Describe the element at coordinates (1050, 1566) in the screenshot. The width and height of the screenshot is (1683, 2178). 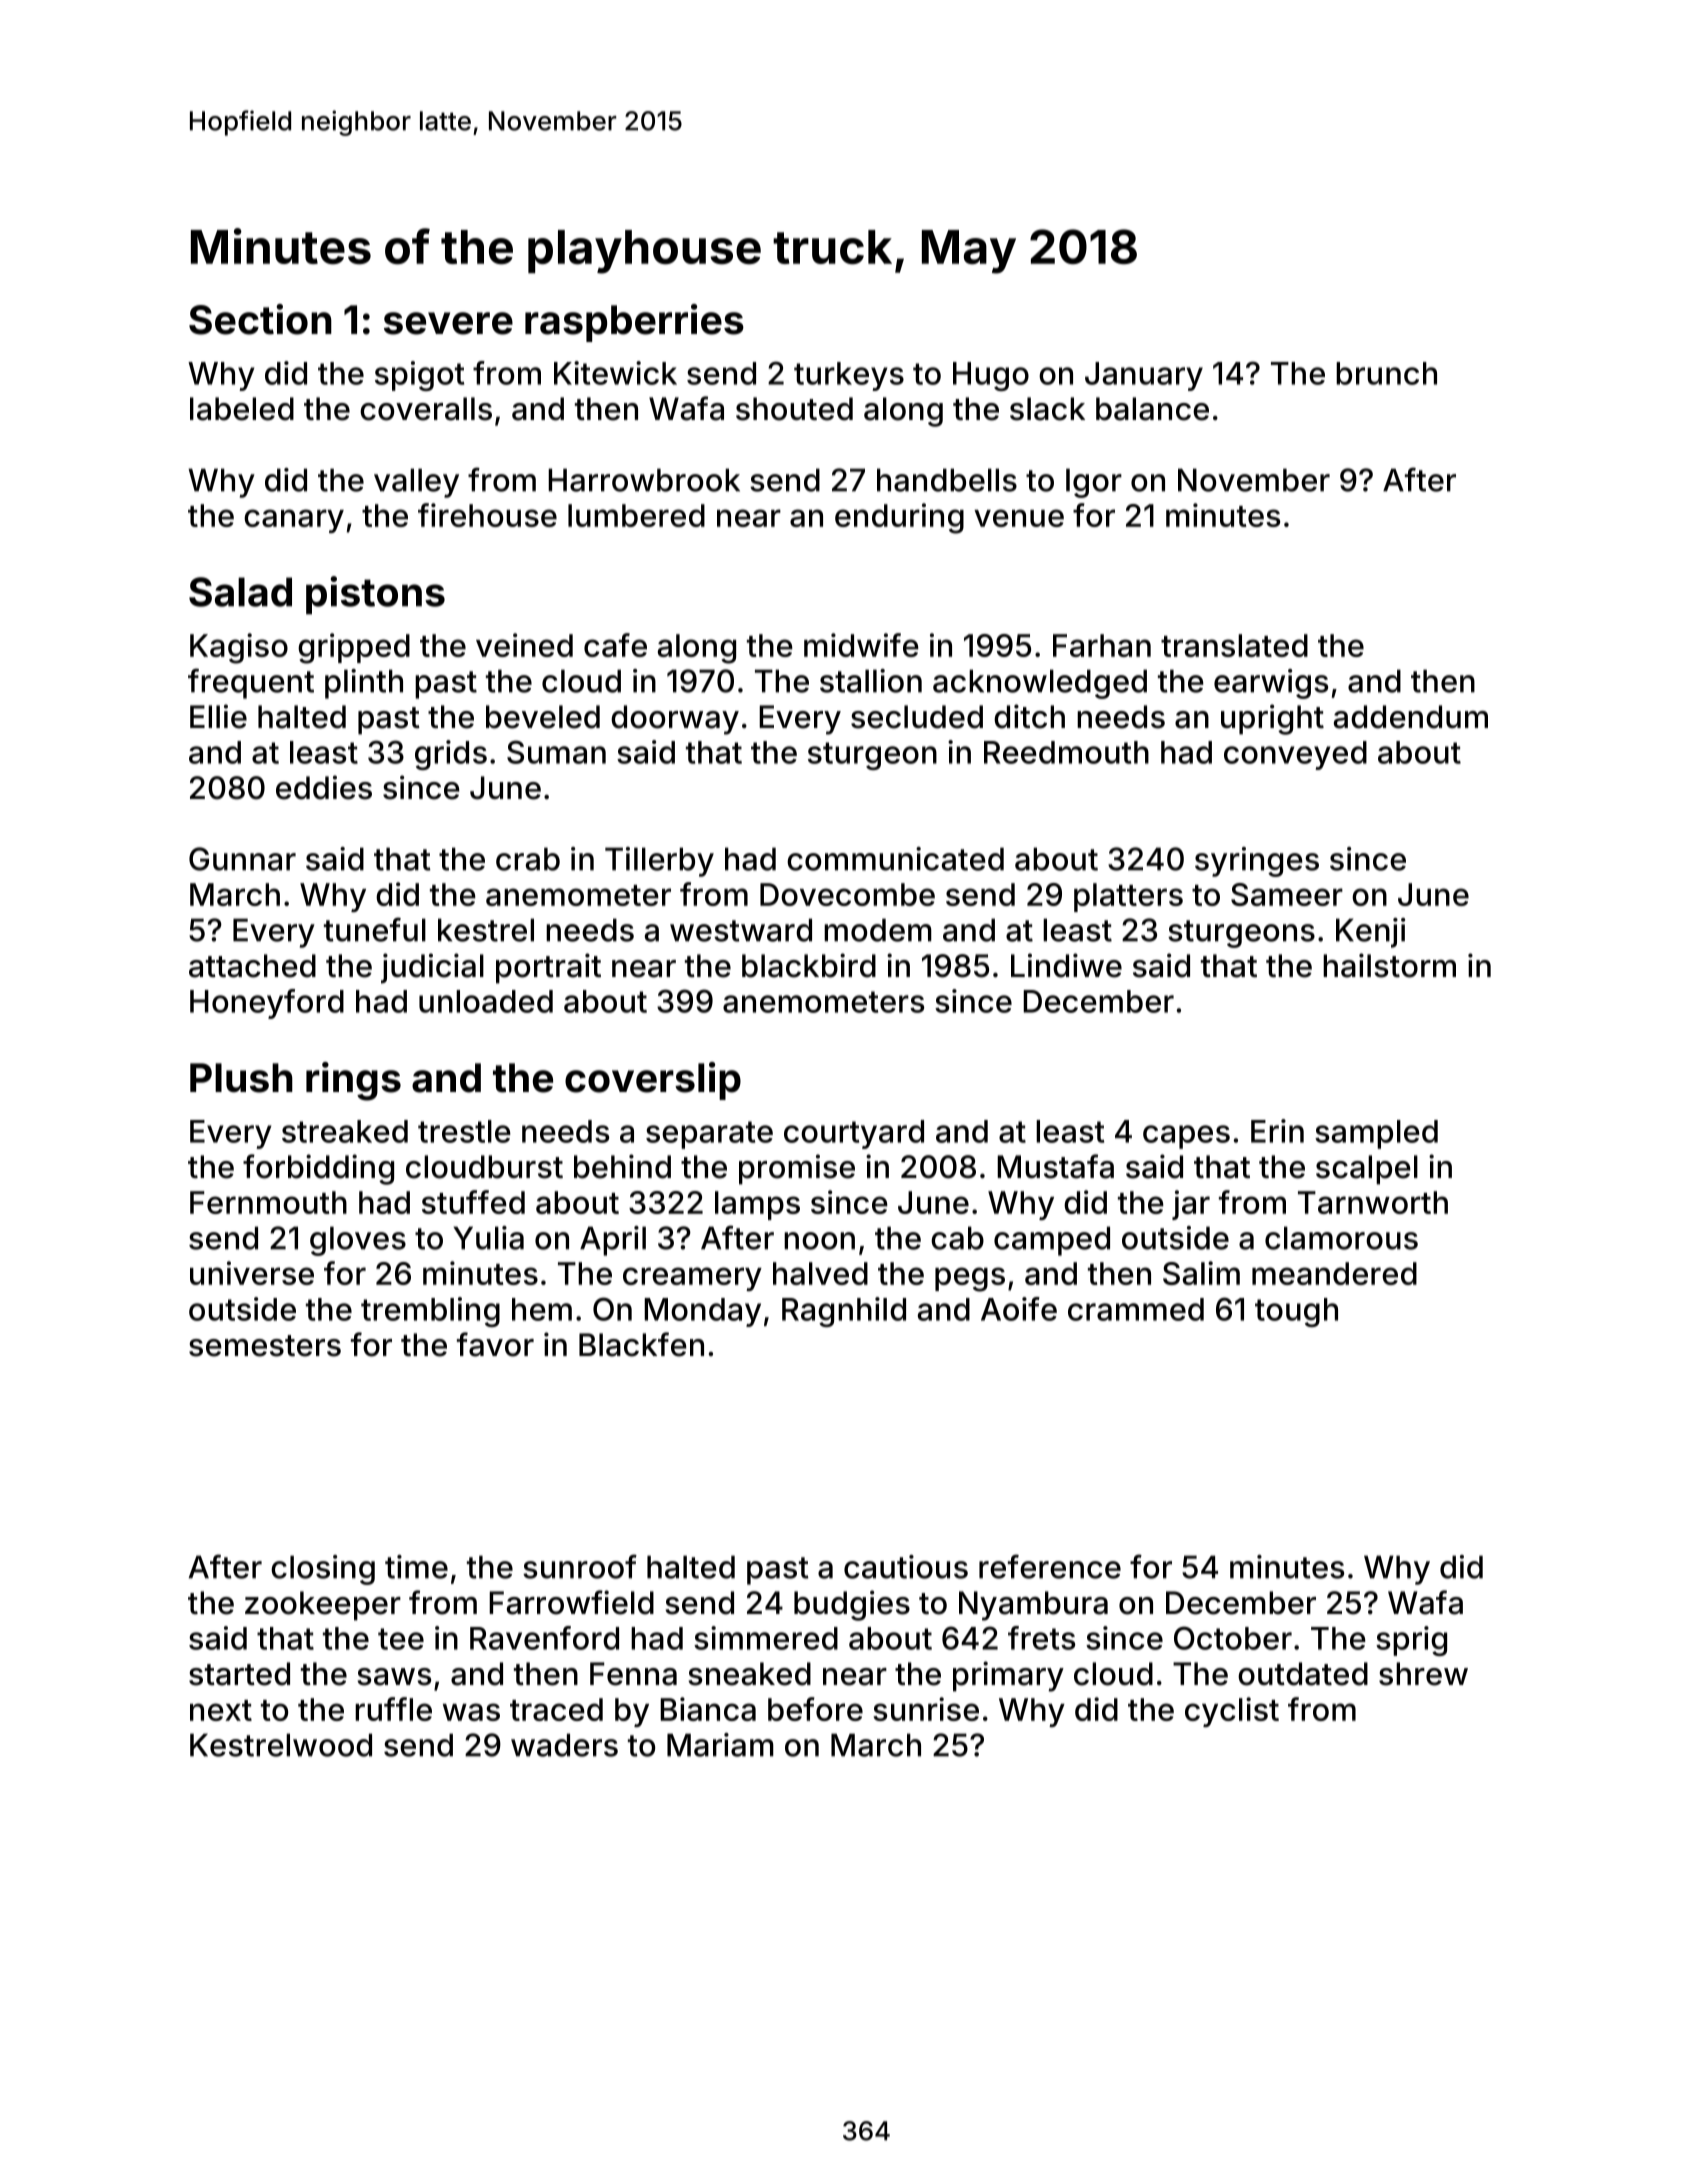
I see `reference` at that location.
